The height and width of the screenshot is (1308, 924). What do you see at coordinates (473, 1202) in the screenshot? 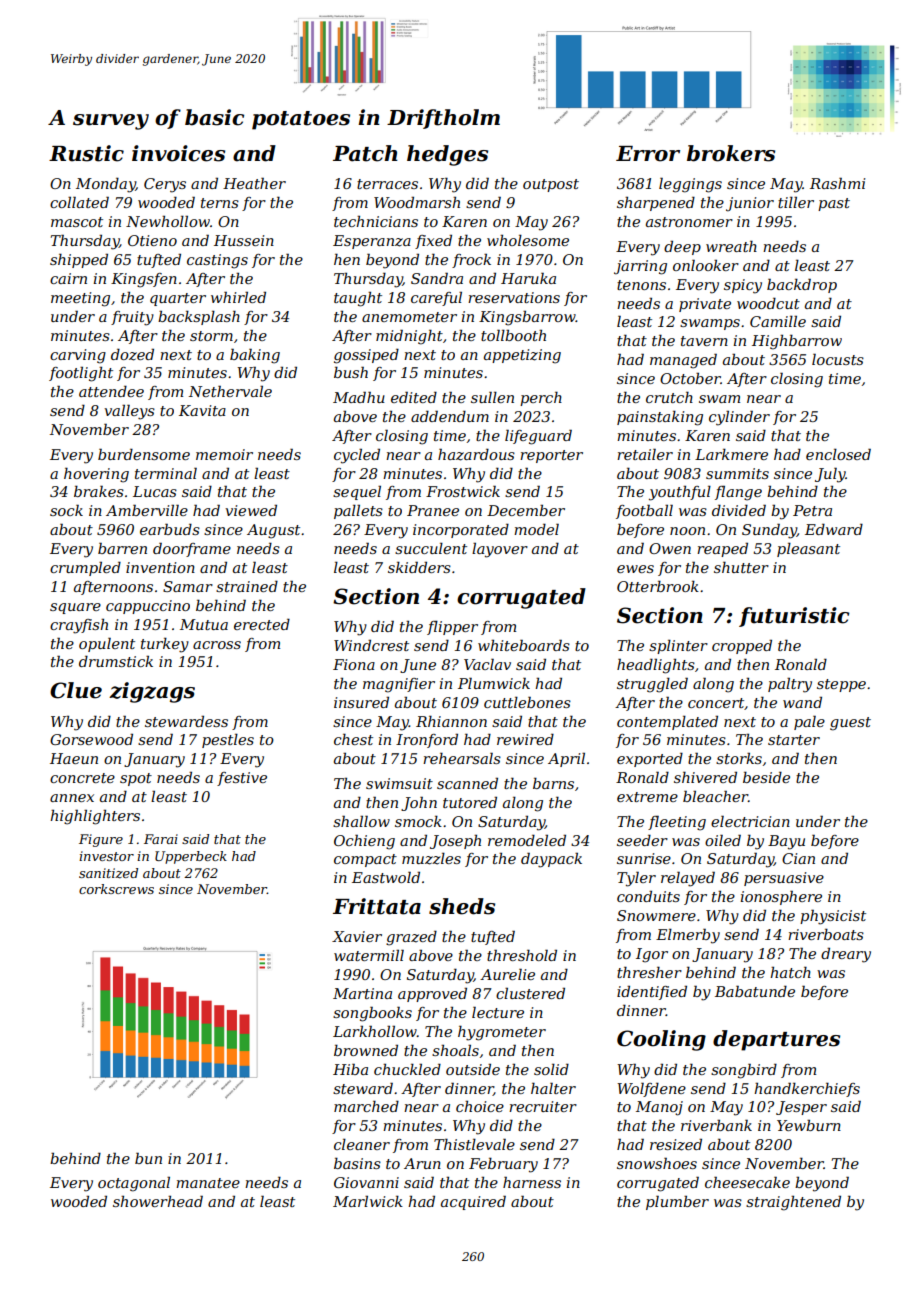
I see `acquired` at bounding box center [473, 1202].
